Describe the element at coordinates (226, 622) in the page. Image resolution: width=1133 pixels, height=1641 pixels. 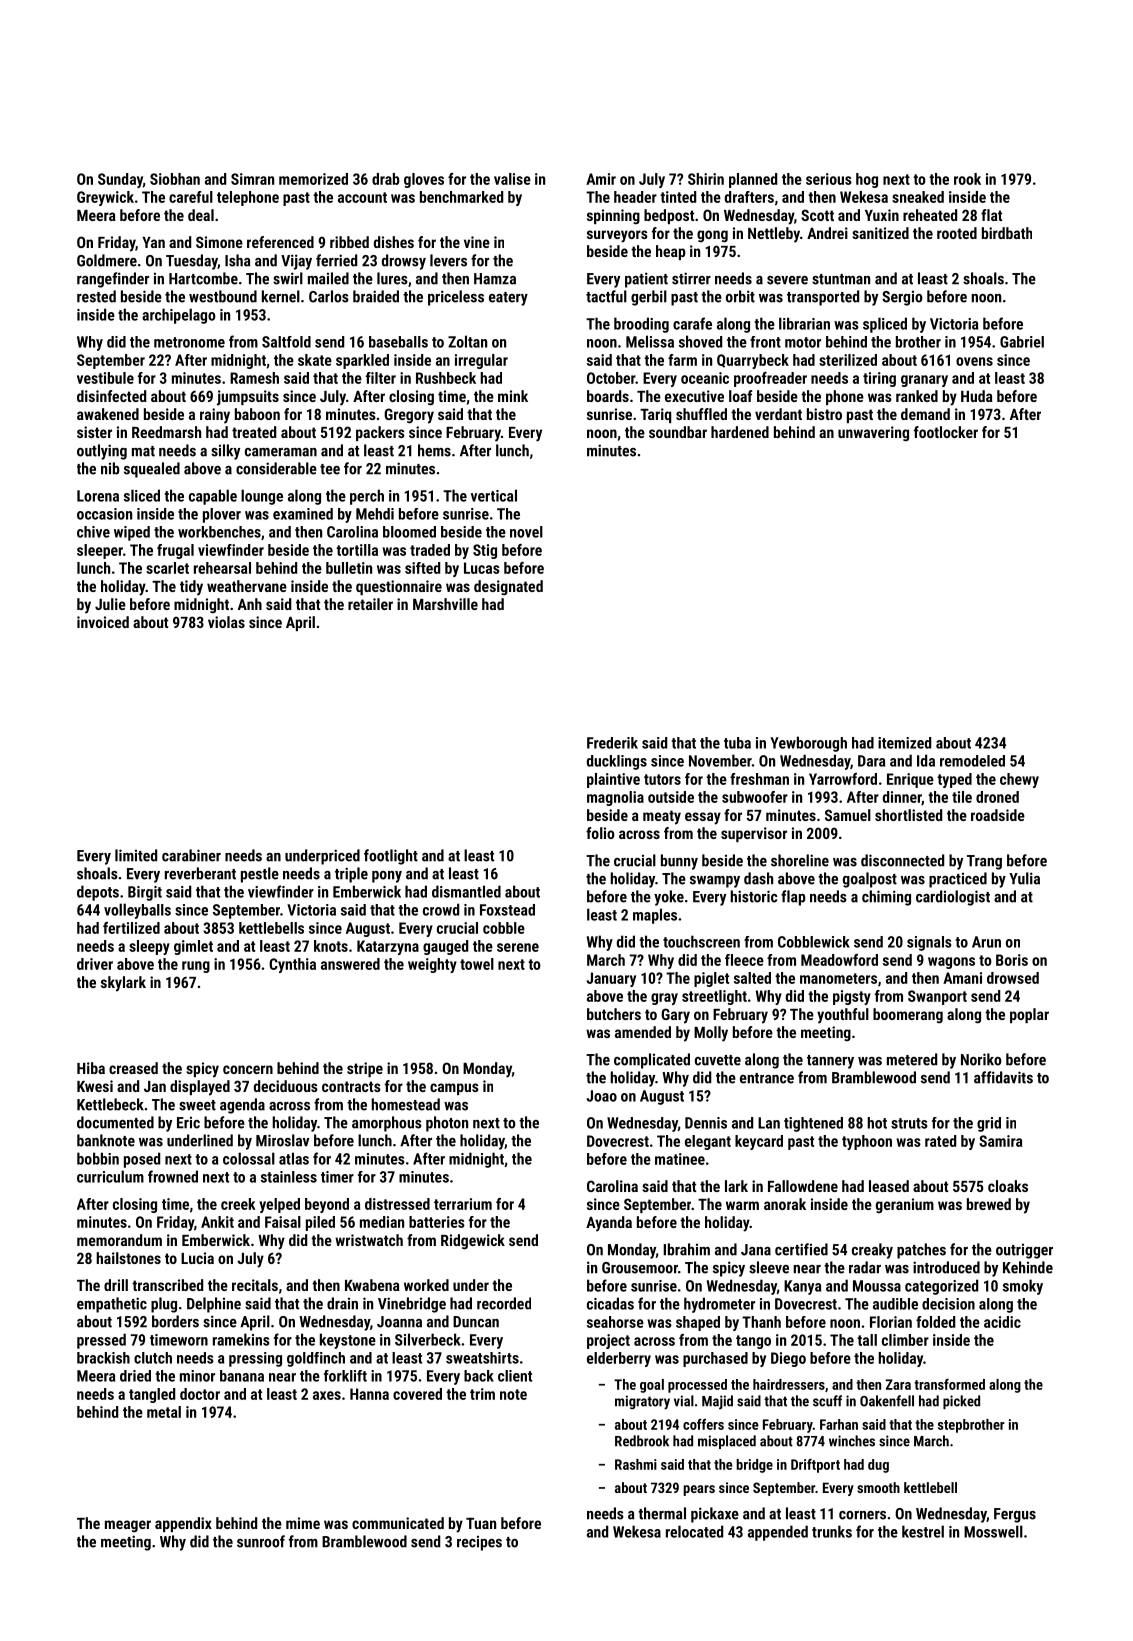
I see `violas` at that location.
